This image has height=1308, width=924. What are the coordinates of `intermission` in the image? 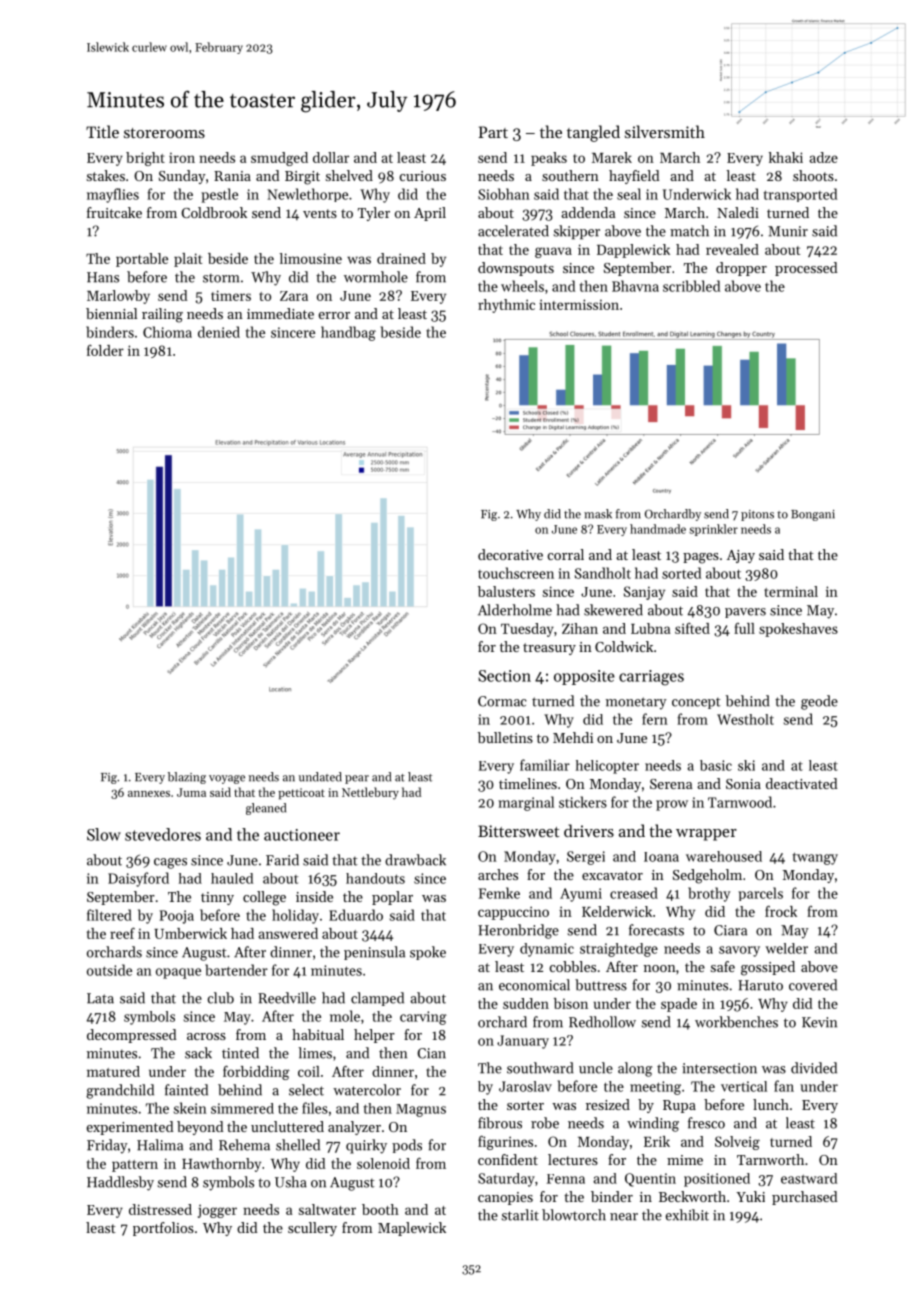 It's located at (579, 304).
